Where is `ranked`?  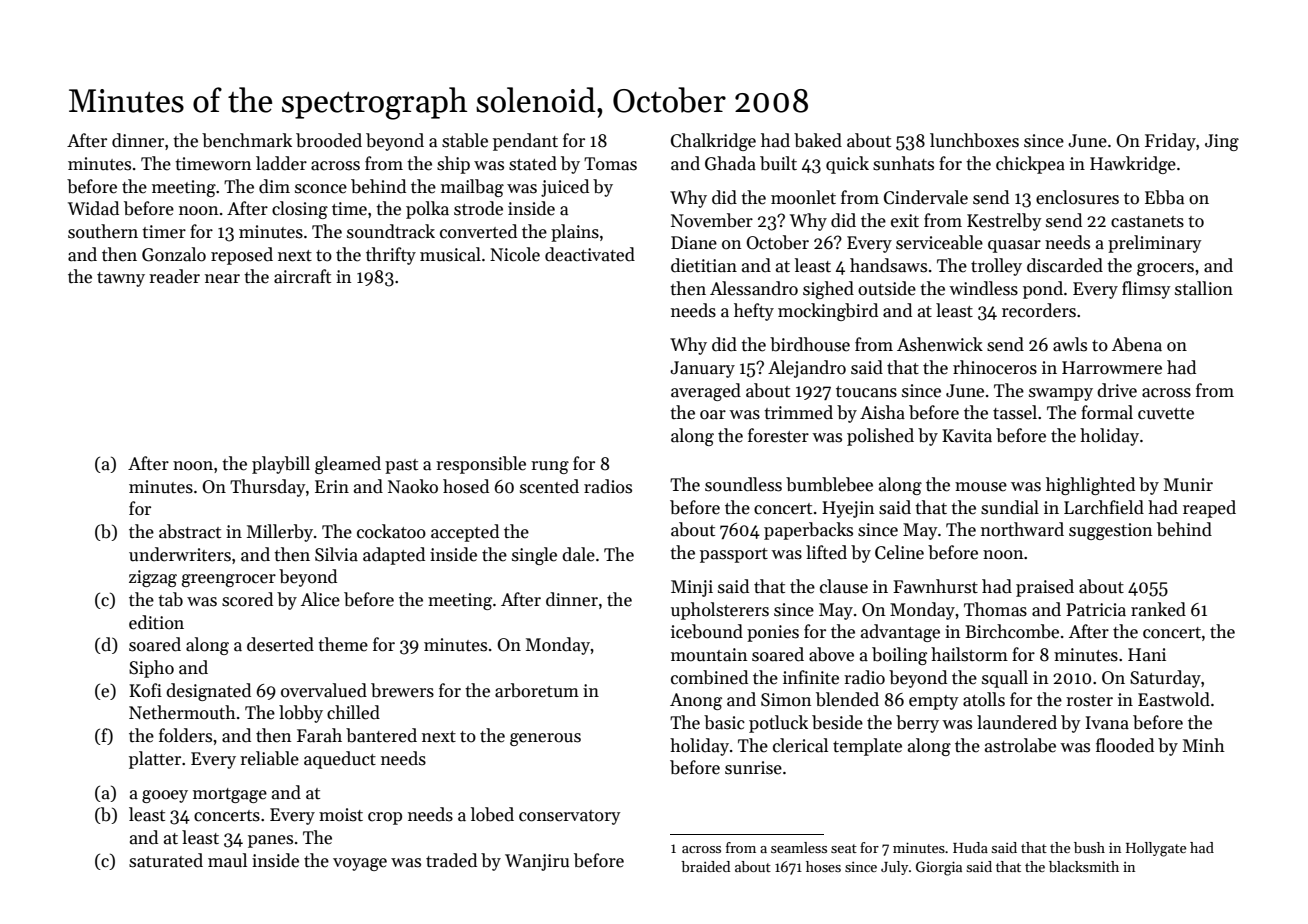
ranked is located at coordinates (1158, 609).
